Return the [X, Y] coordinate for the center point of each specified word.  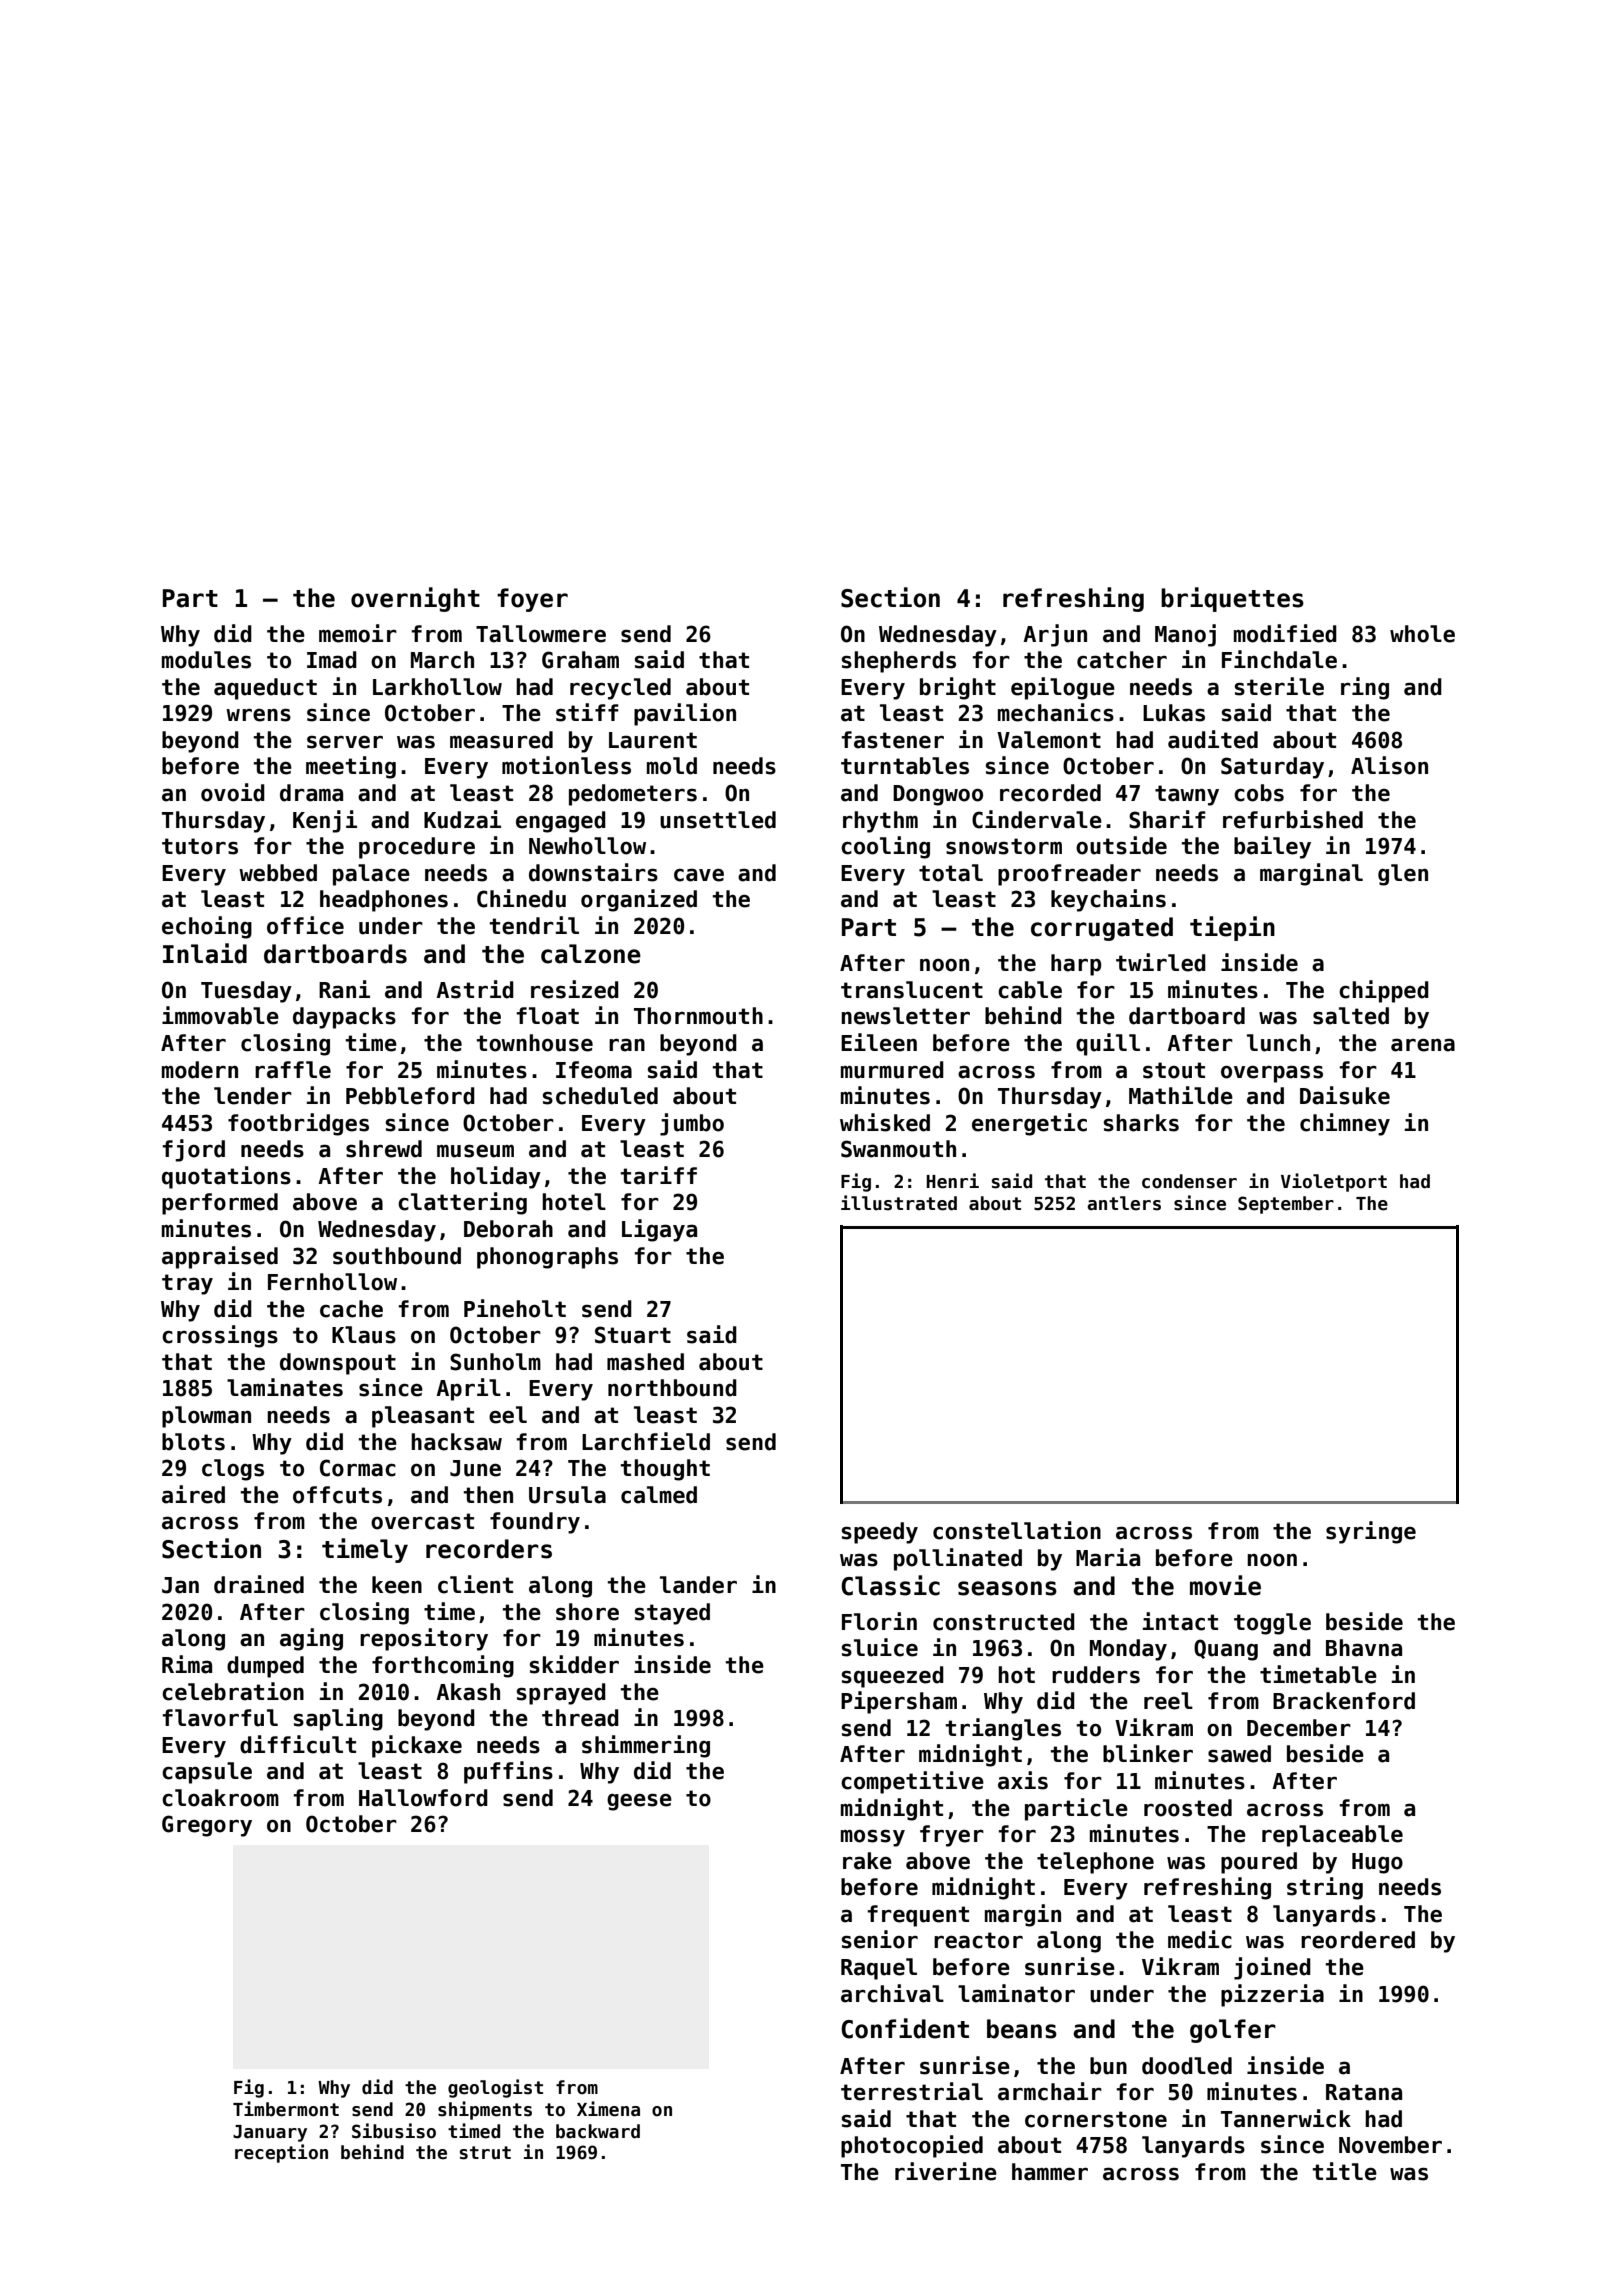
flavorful [220, 1718]
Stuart [633, 1335]
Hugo [1377, 1863]
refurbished [1293, 819]
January [270, 2133]
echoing [207, 927]
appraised [220, 1257]
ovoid [233, 792]
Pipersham [899, 1702]
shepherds [898, 662]
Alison [1389, 765]
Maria [1108, 1557]
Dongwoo [938, 795]
